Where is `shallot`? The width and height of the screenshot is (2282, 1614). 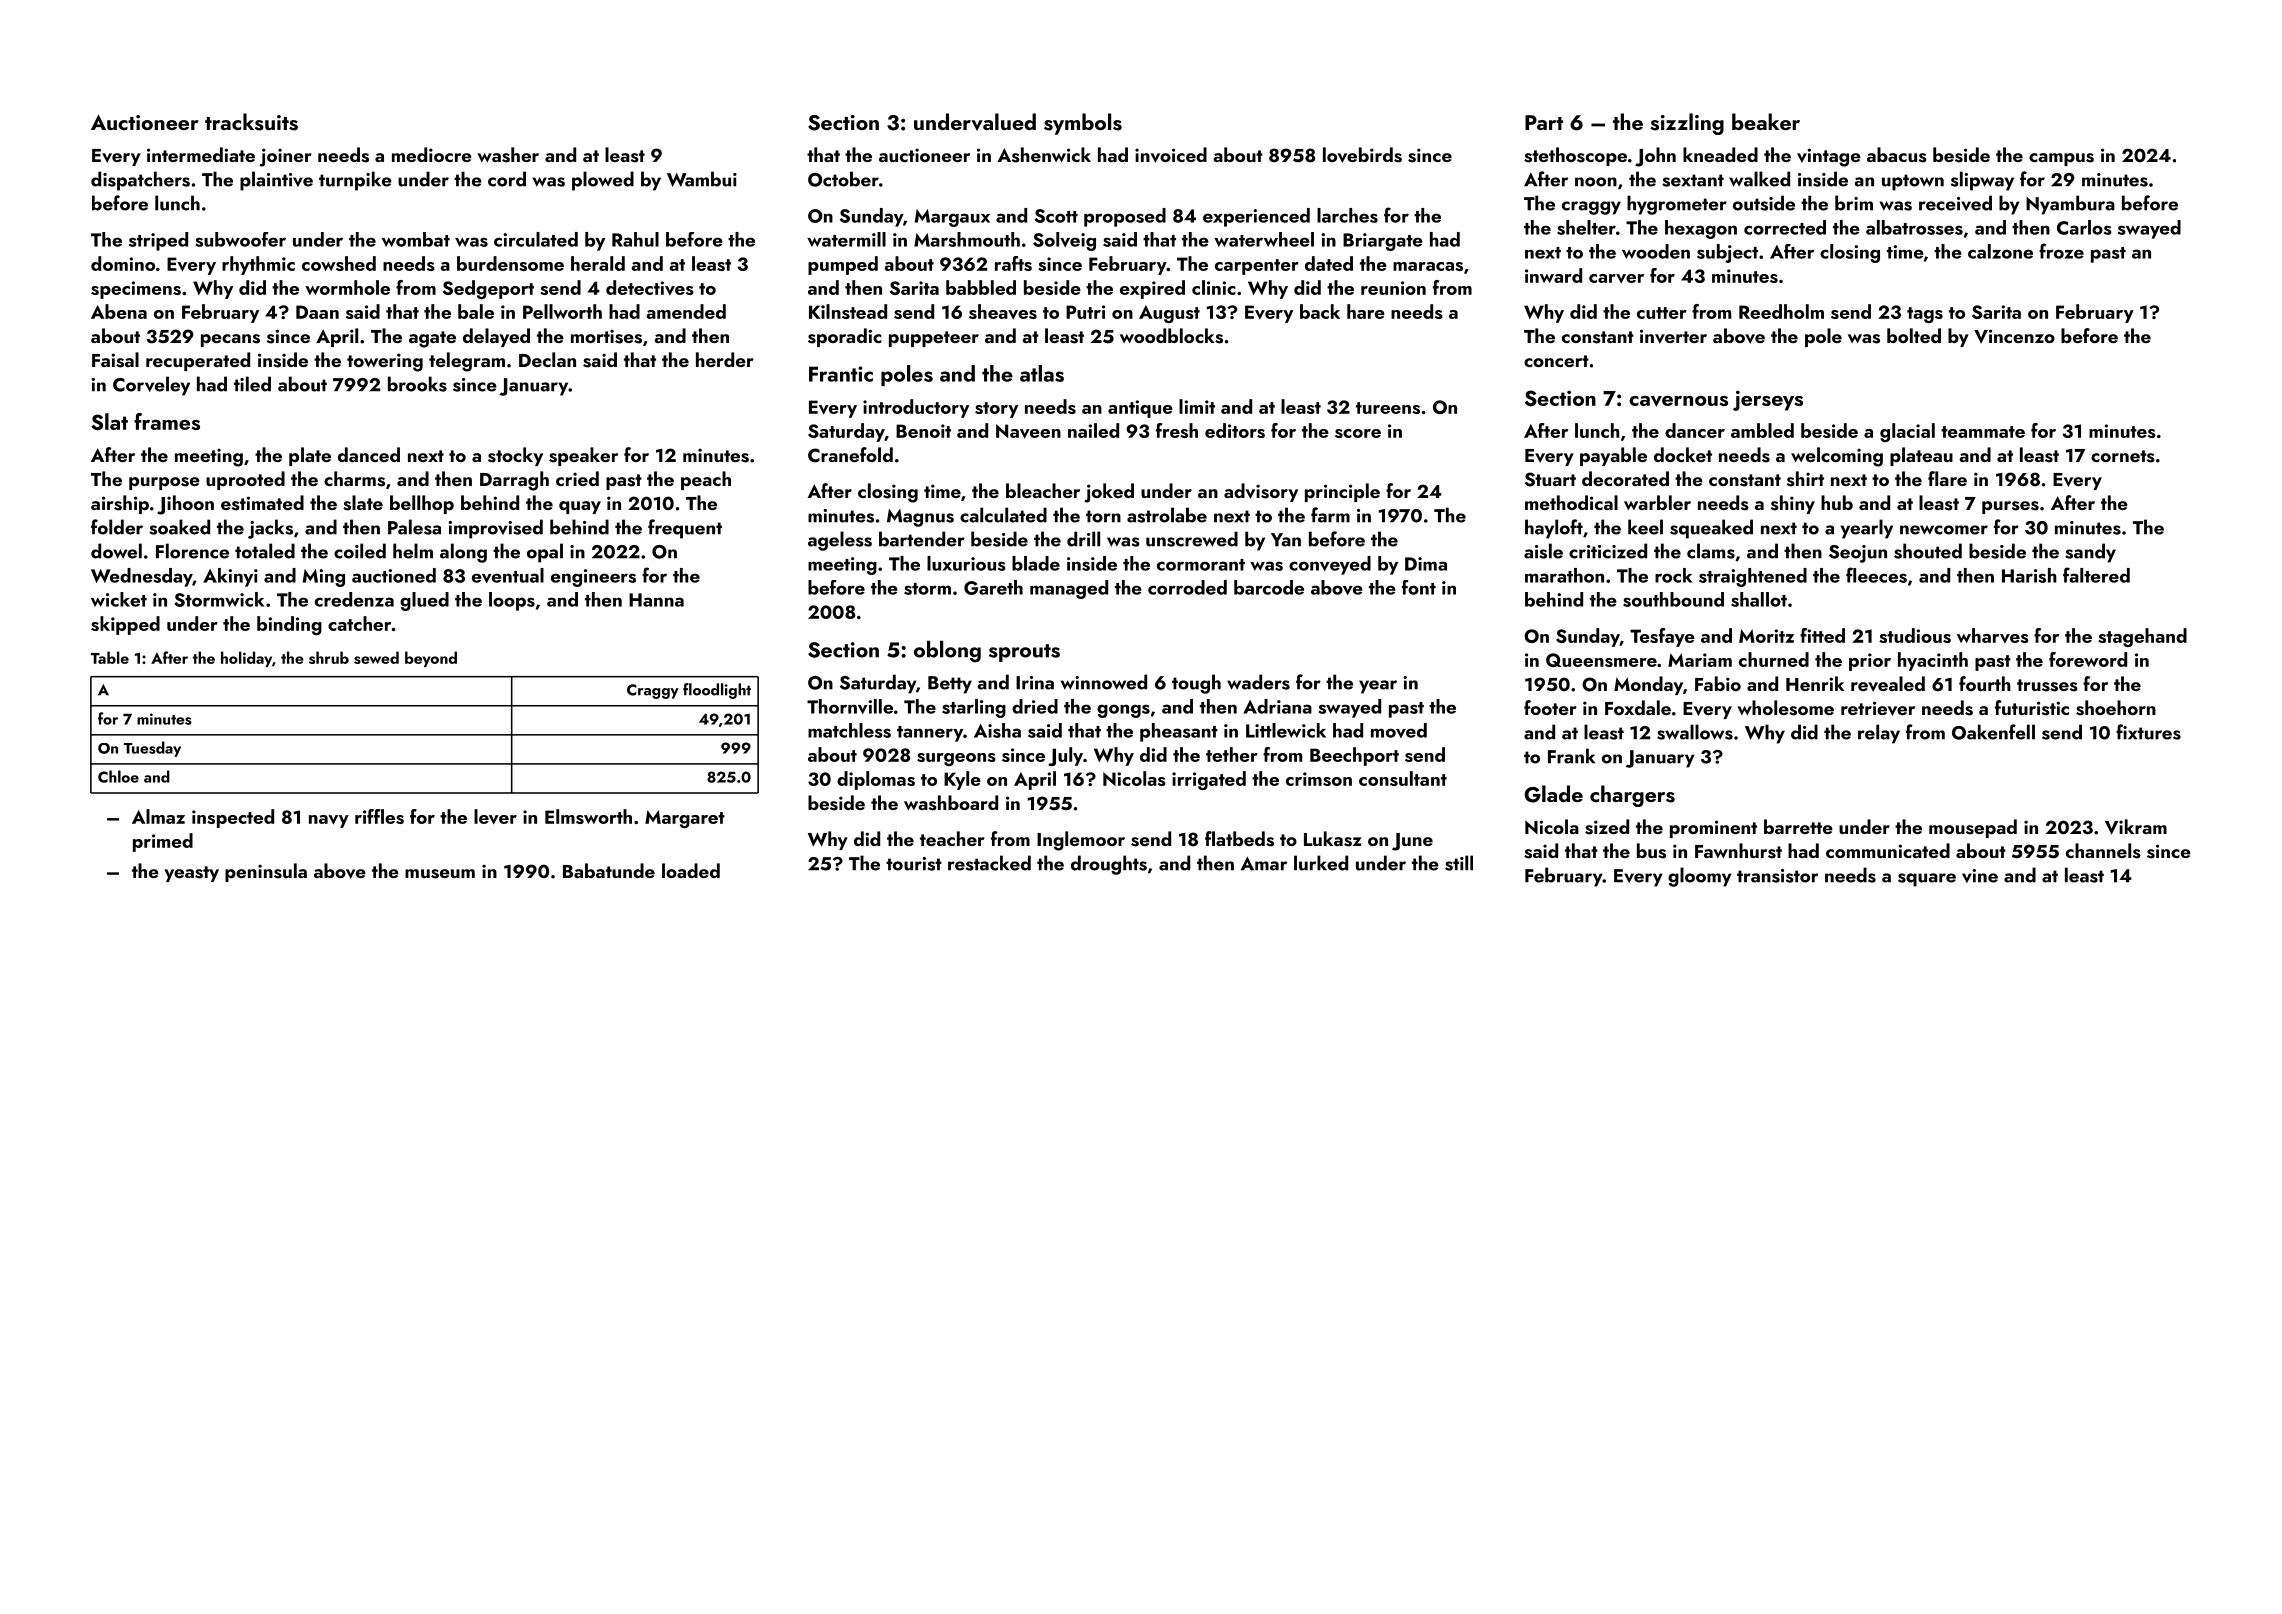 shallot is located at coordinates (1759, 599).
